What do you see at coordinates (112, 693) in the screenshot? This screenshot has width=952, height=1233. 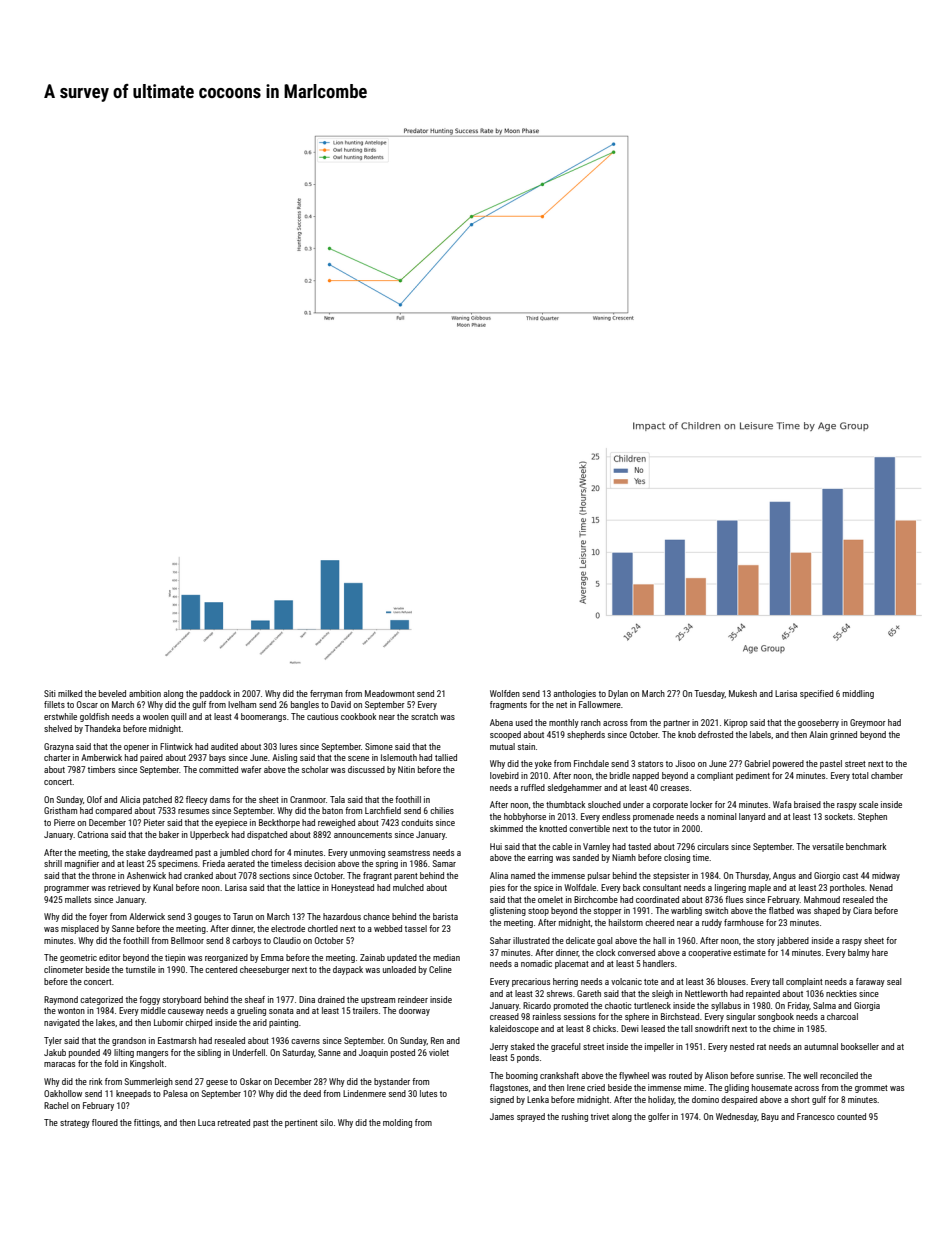 I see `beveled` at bounding box center [112, 693].
